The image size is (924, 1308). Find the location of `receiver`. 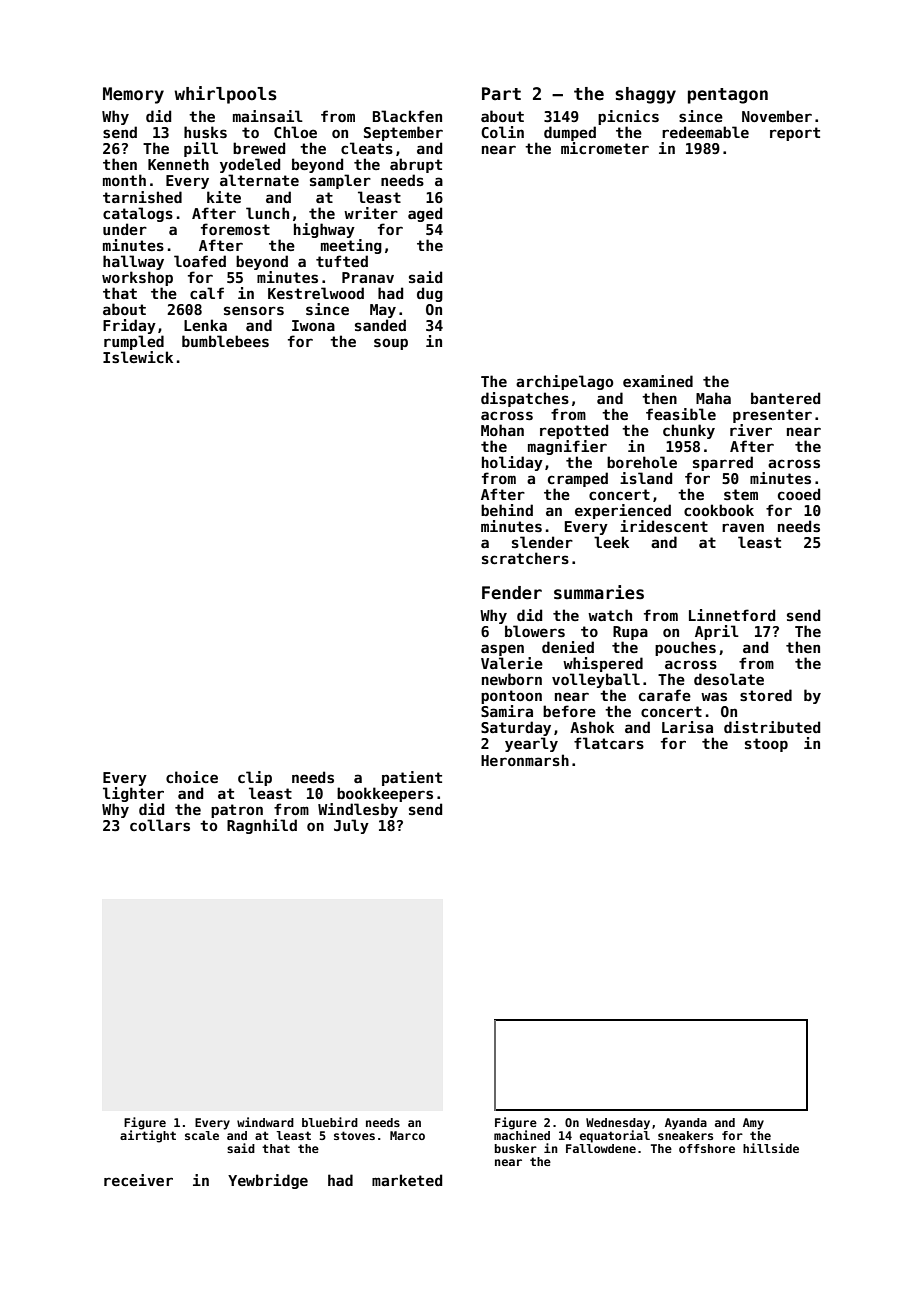

receiver is located at coordinates (138, 1180).
